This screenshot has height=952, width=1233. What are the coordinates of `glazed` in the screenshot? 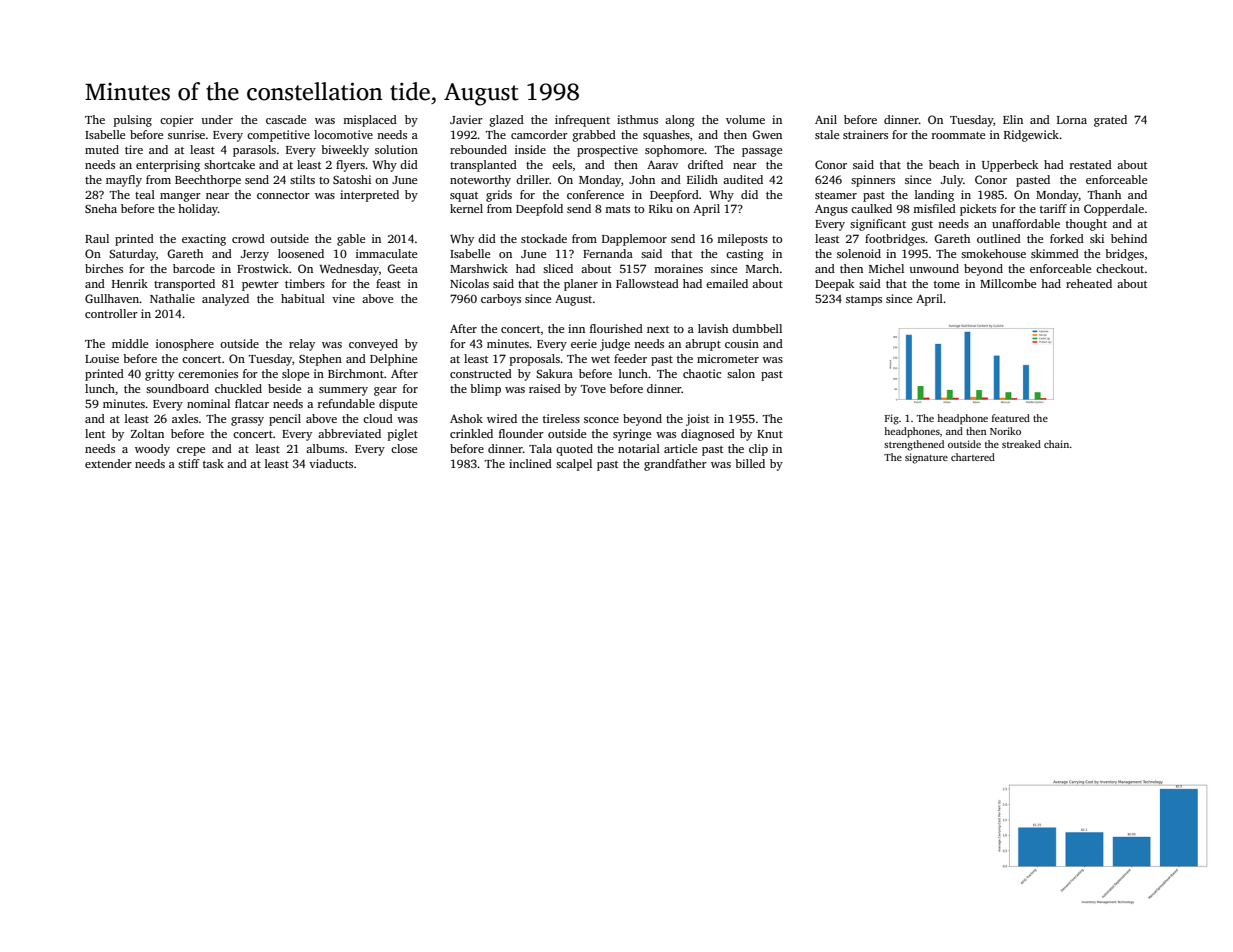 It's located at (506, 121).
